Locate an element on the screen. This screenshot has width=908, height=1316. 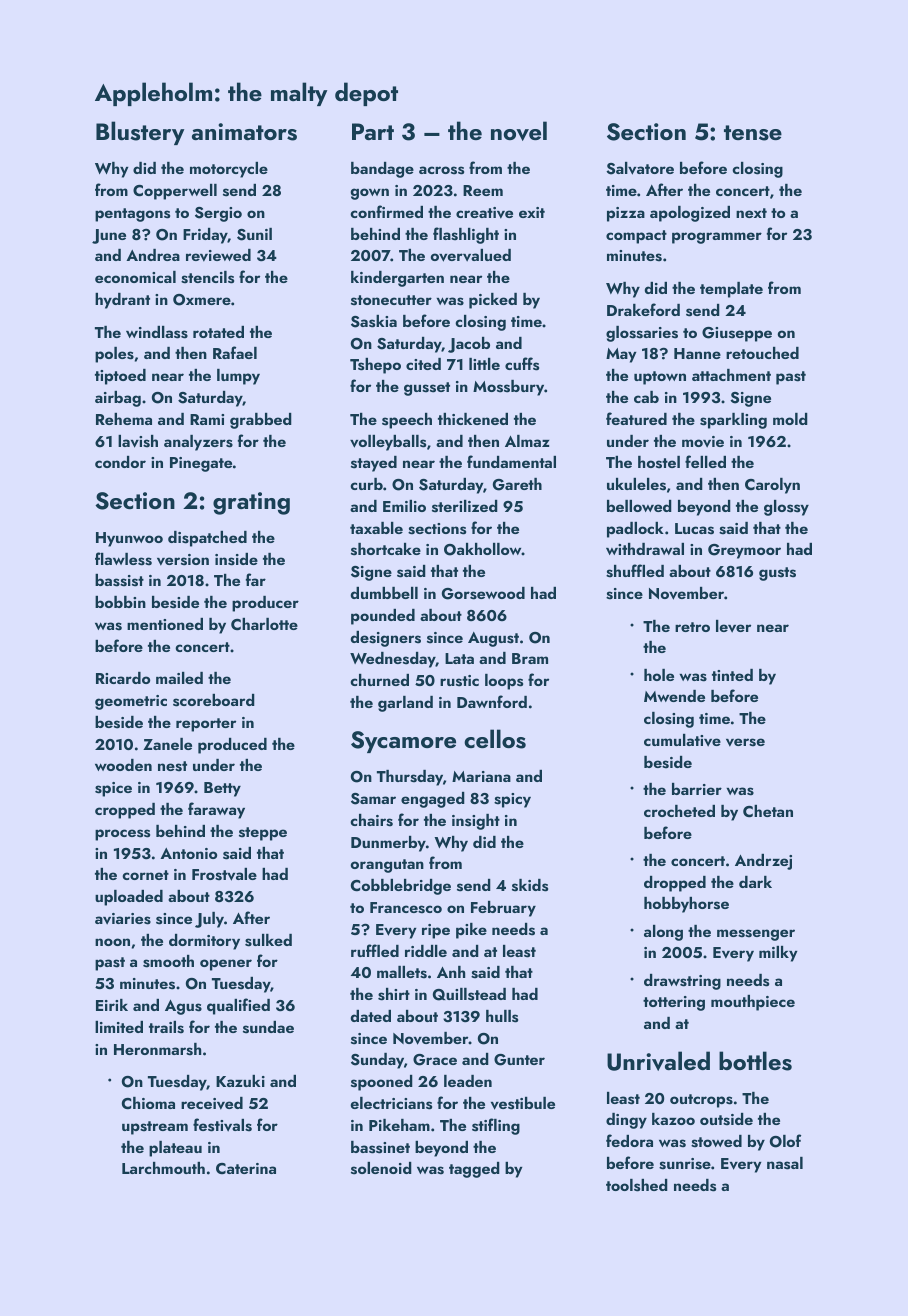
novel is located at coordinates (519, 131).
